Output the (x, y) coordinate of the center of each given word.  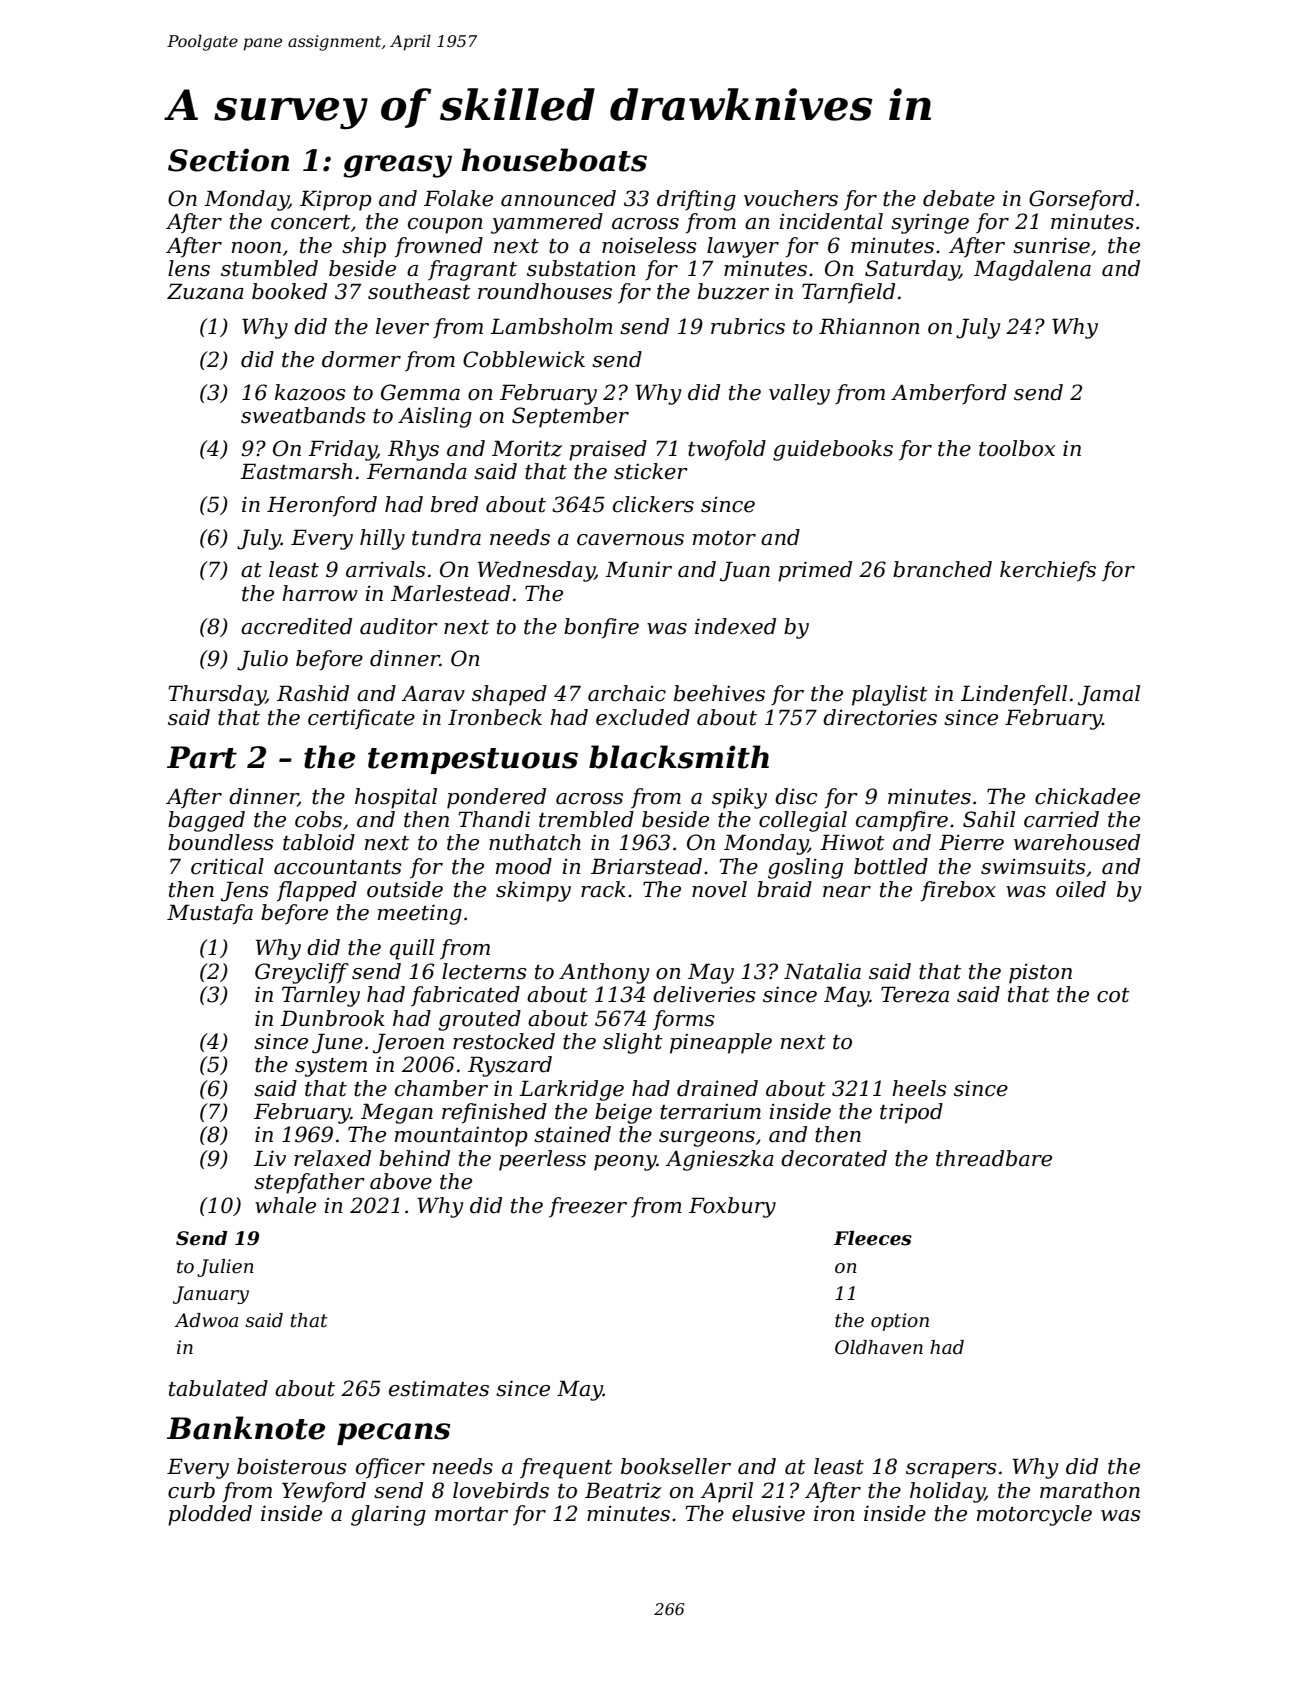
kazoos (310, 392)
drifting (696, 200)
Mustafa (210, 914)
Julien (225, 1268)
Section (228, 160)
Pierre (971, 842)
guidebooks (833, 450)
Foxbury (732, 1207)
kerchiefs (1048, 571)
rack (603, 889)
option (900, 1322)
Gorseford (1081, 200)
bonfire (601, 628)
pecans (393, 1434)
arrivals (386, 569)
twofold (727, 450)
